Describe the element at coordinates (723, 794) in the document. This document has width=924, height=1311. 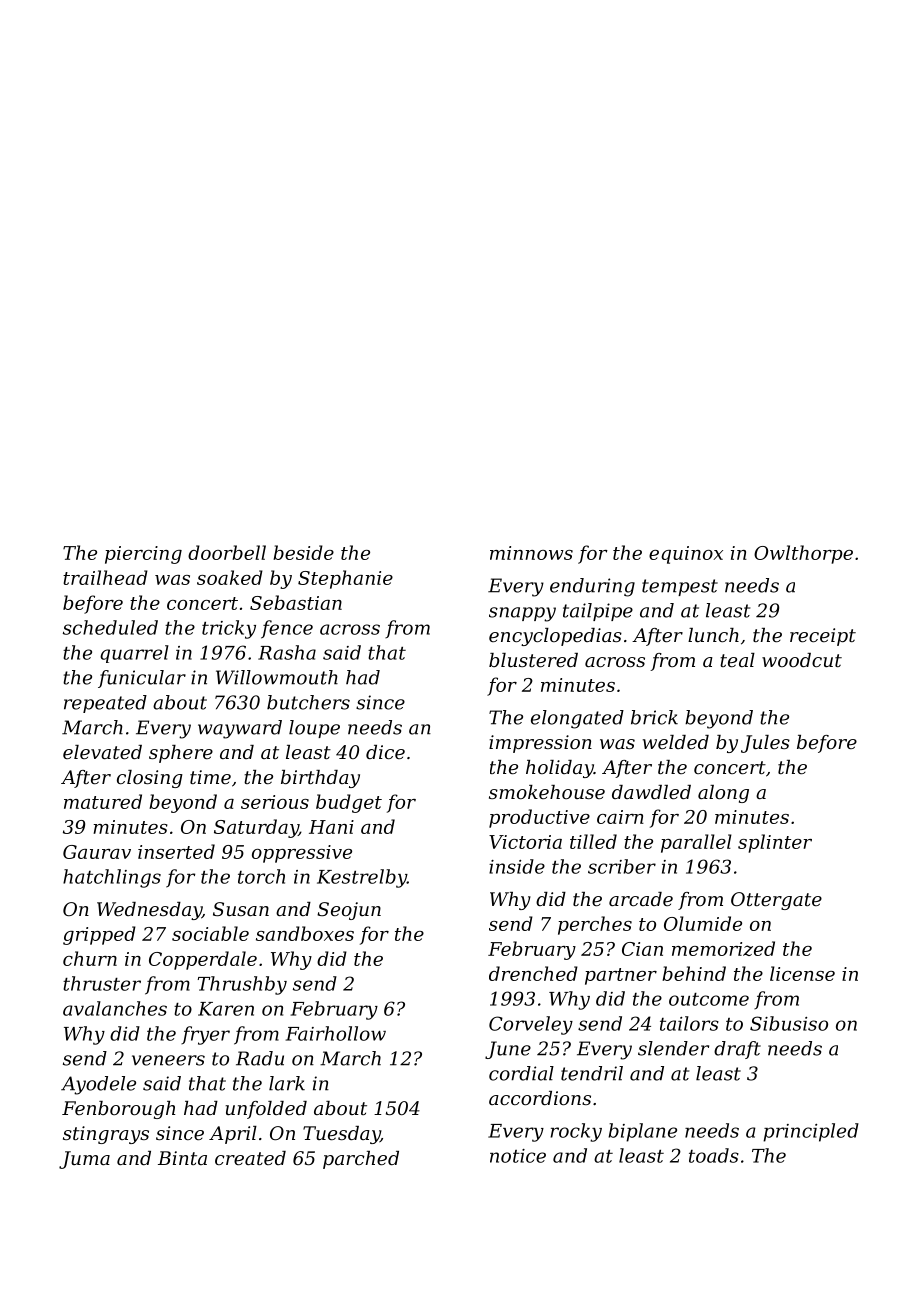
I see `along` at that location.
